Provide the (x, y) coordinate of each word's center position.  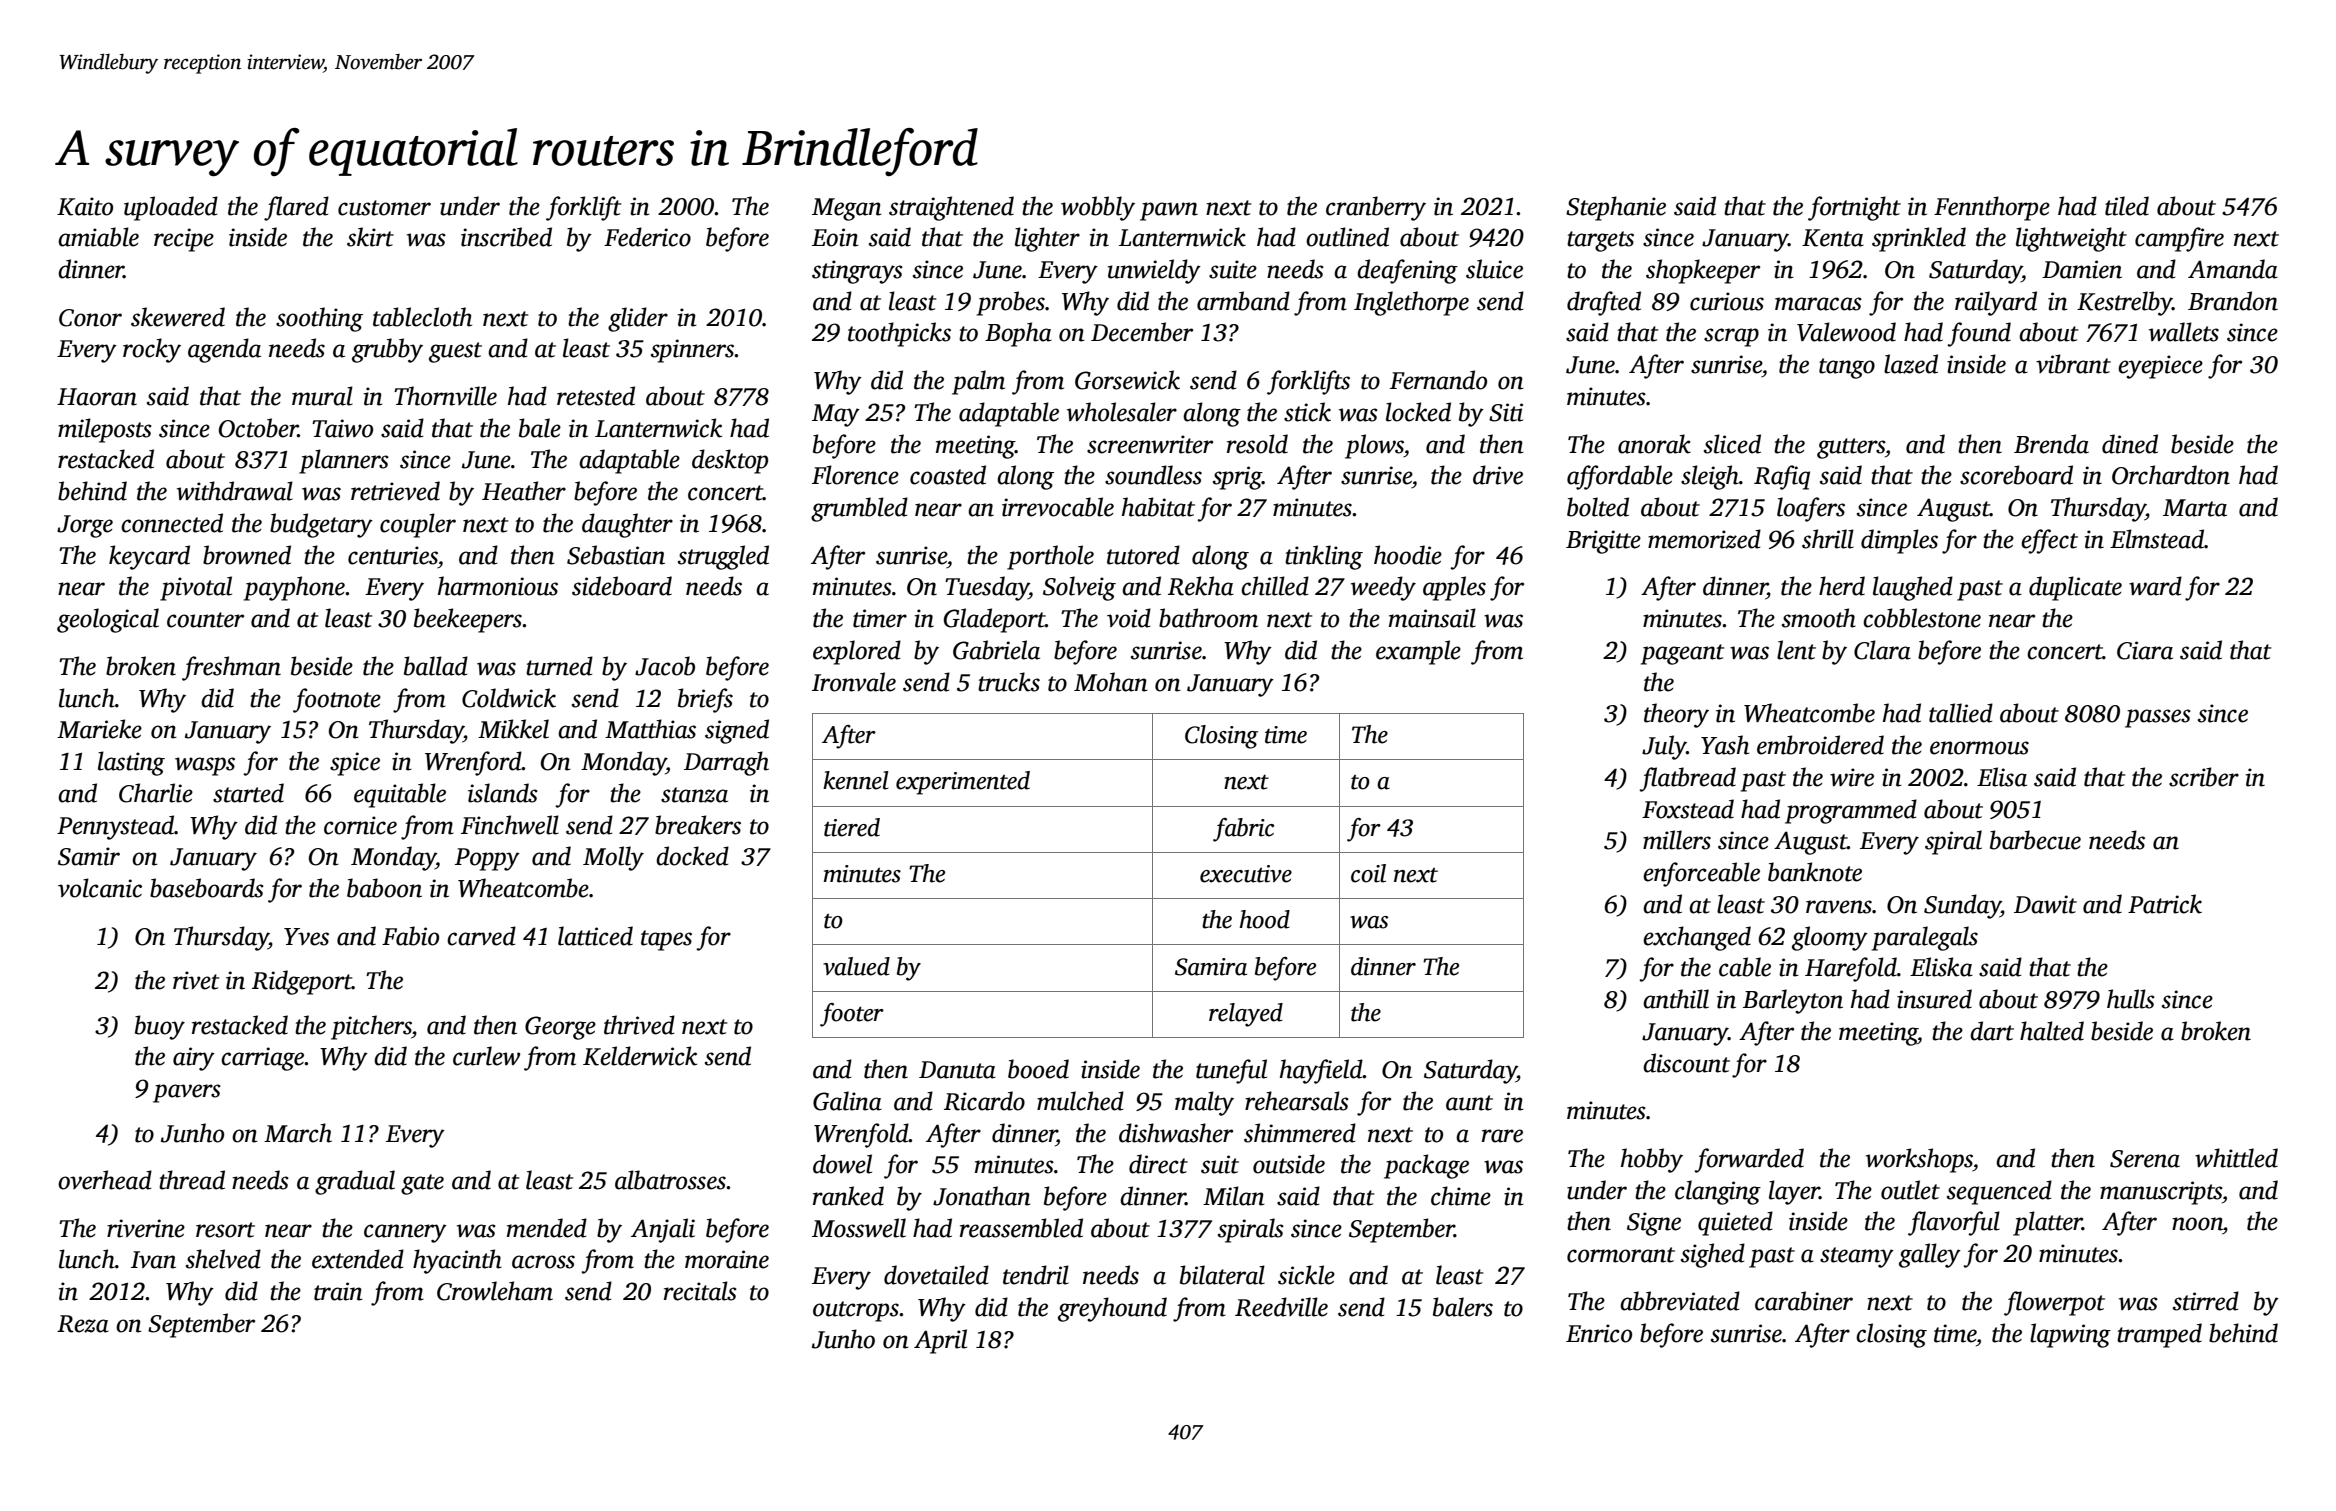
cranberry (1376, 208)
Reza (83, 1324)
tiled (2127, 206)
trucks (1009, 682)
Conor (90, 318)
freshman (231, 668)
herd (1842, 586)
